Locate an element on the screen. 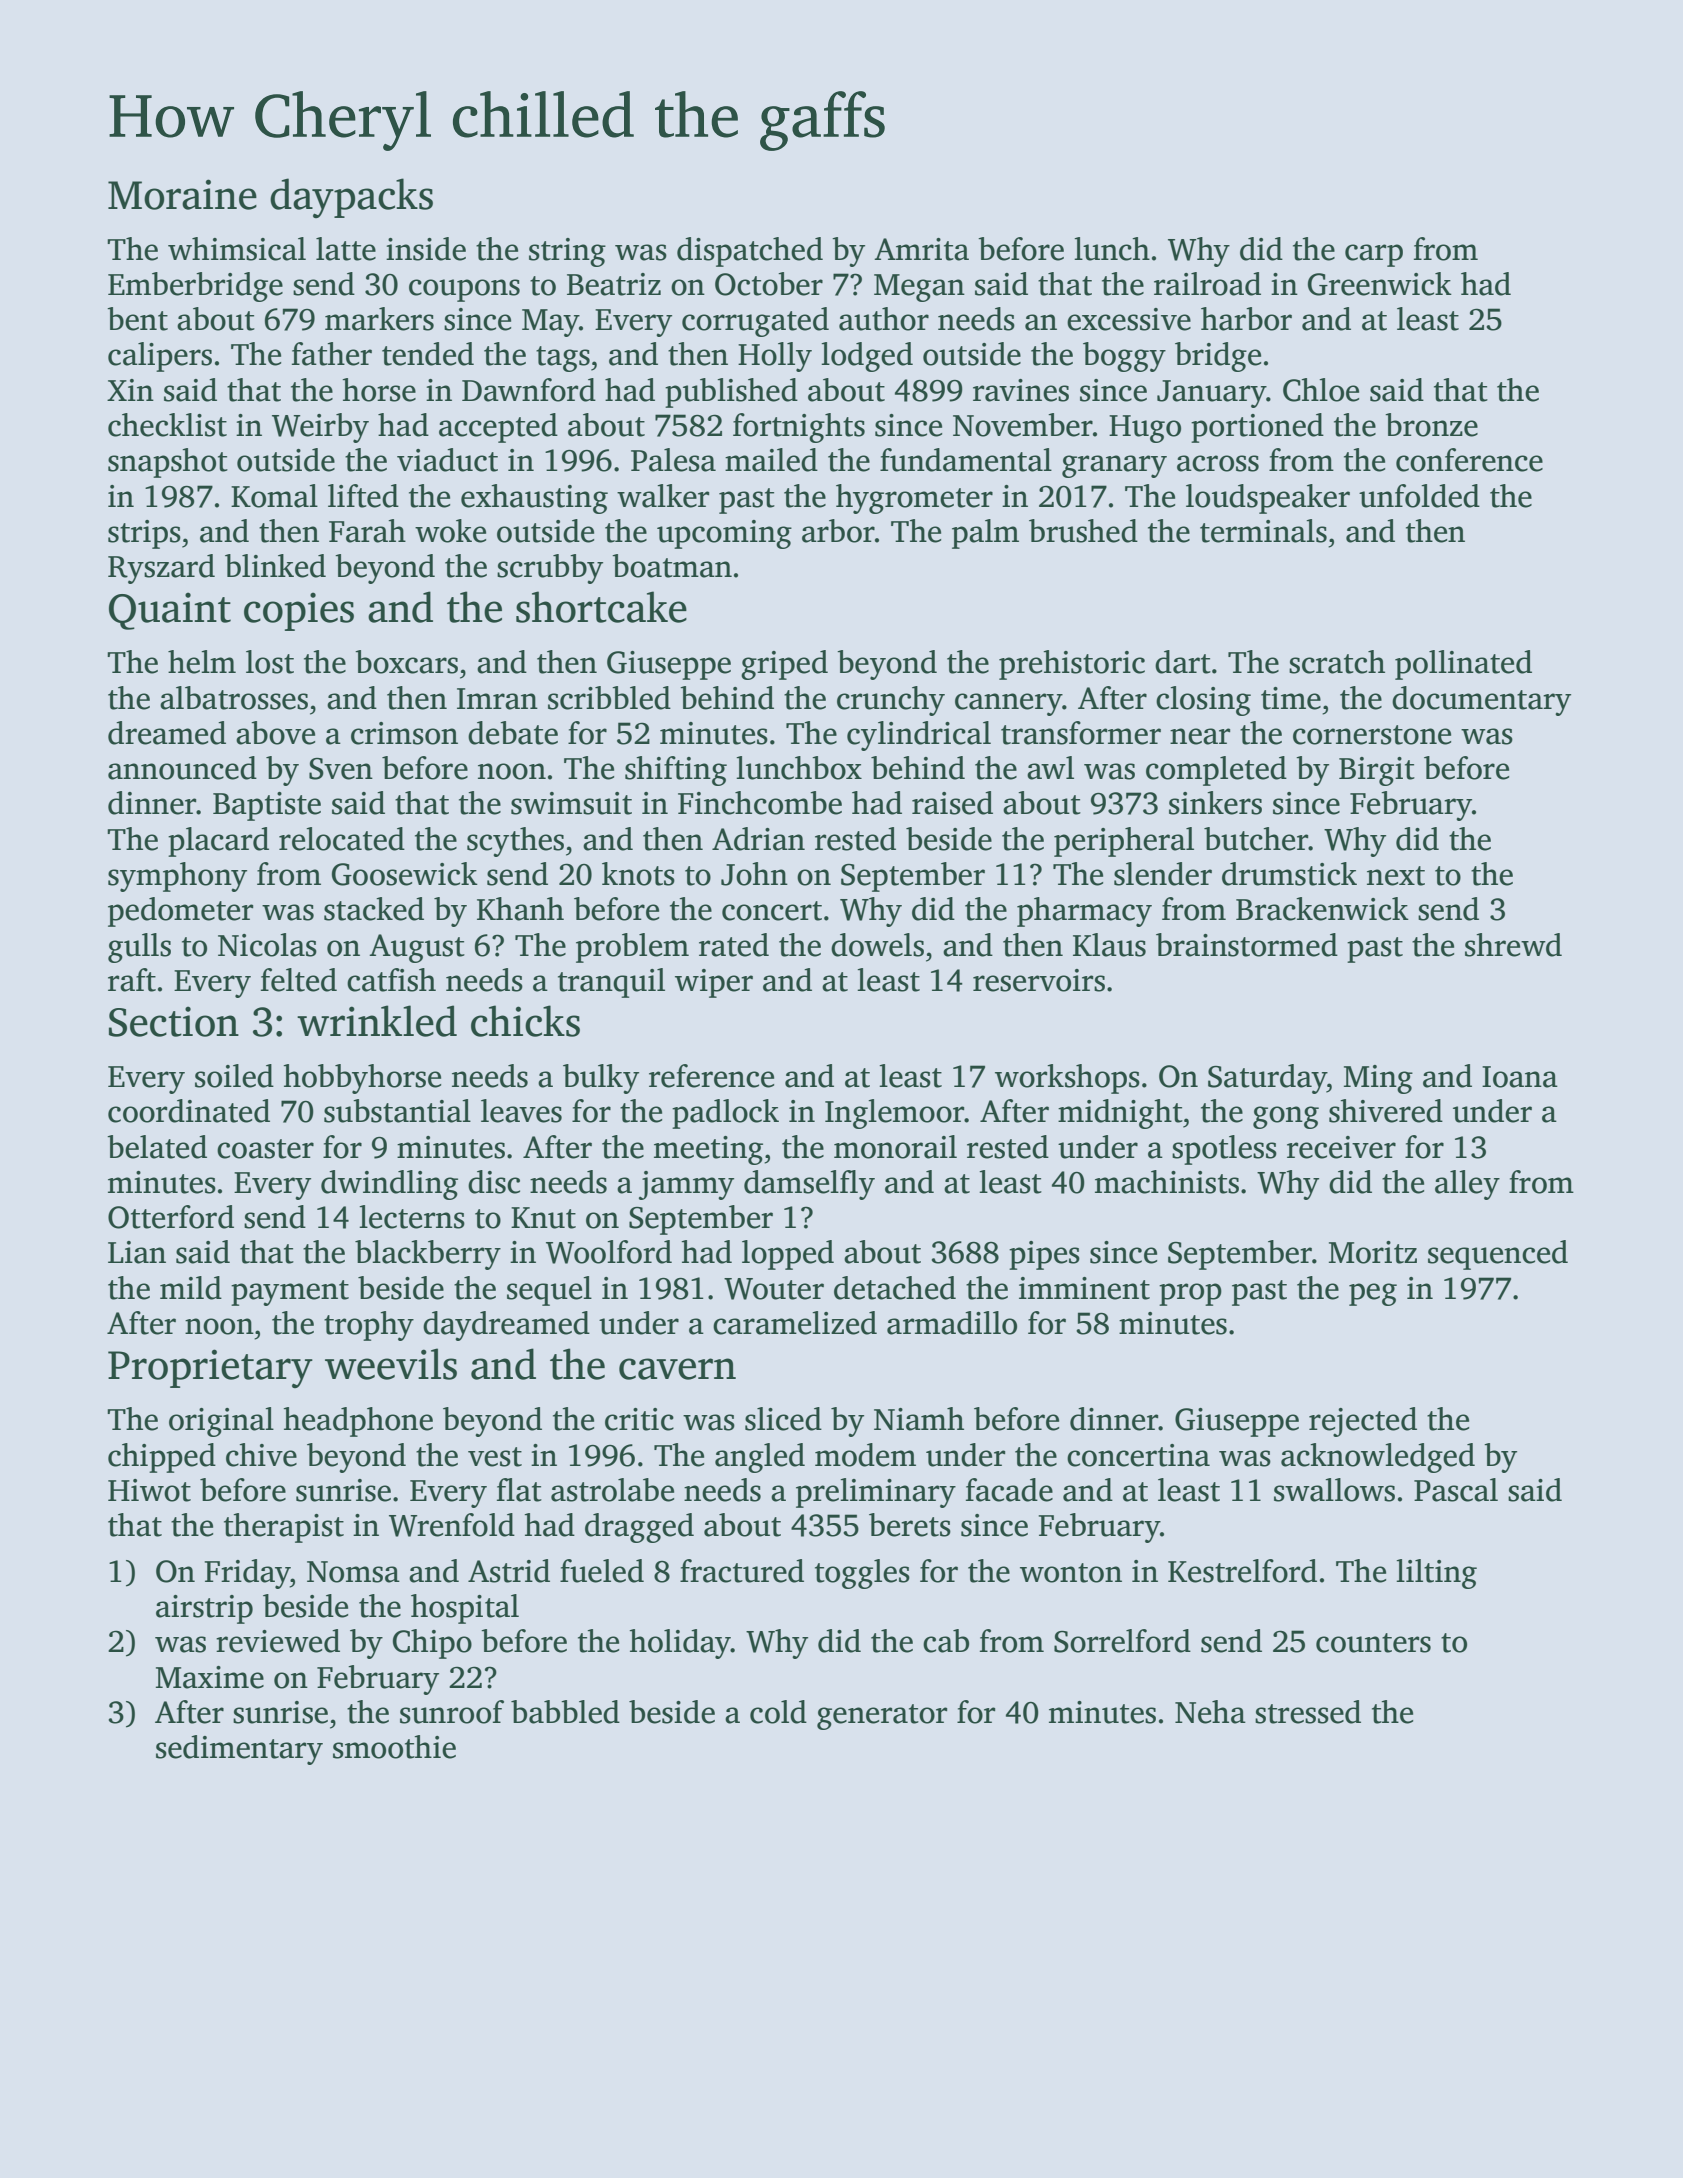 The image size is (1683, 2178). alley is located at coordinates (1467, 1185).
